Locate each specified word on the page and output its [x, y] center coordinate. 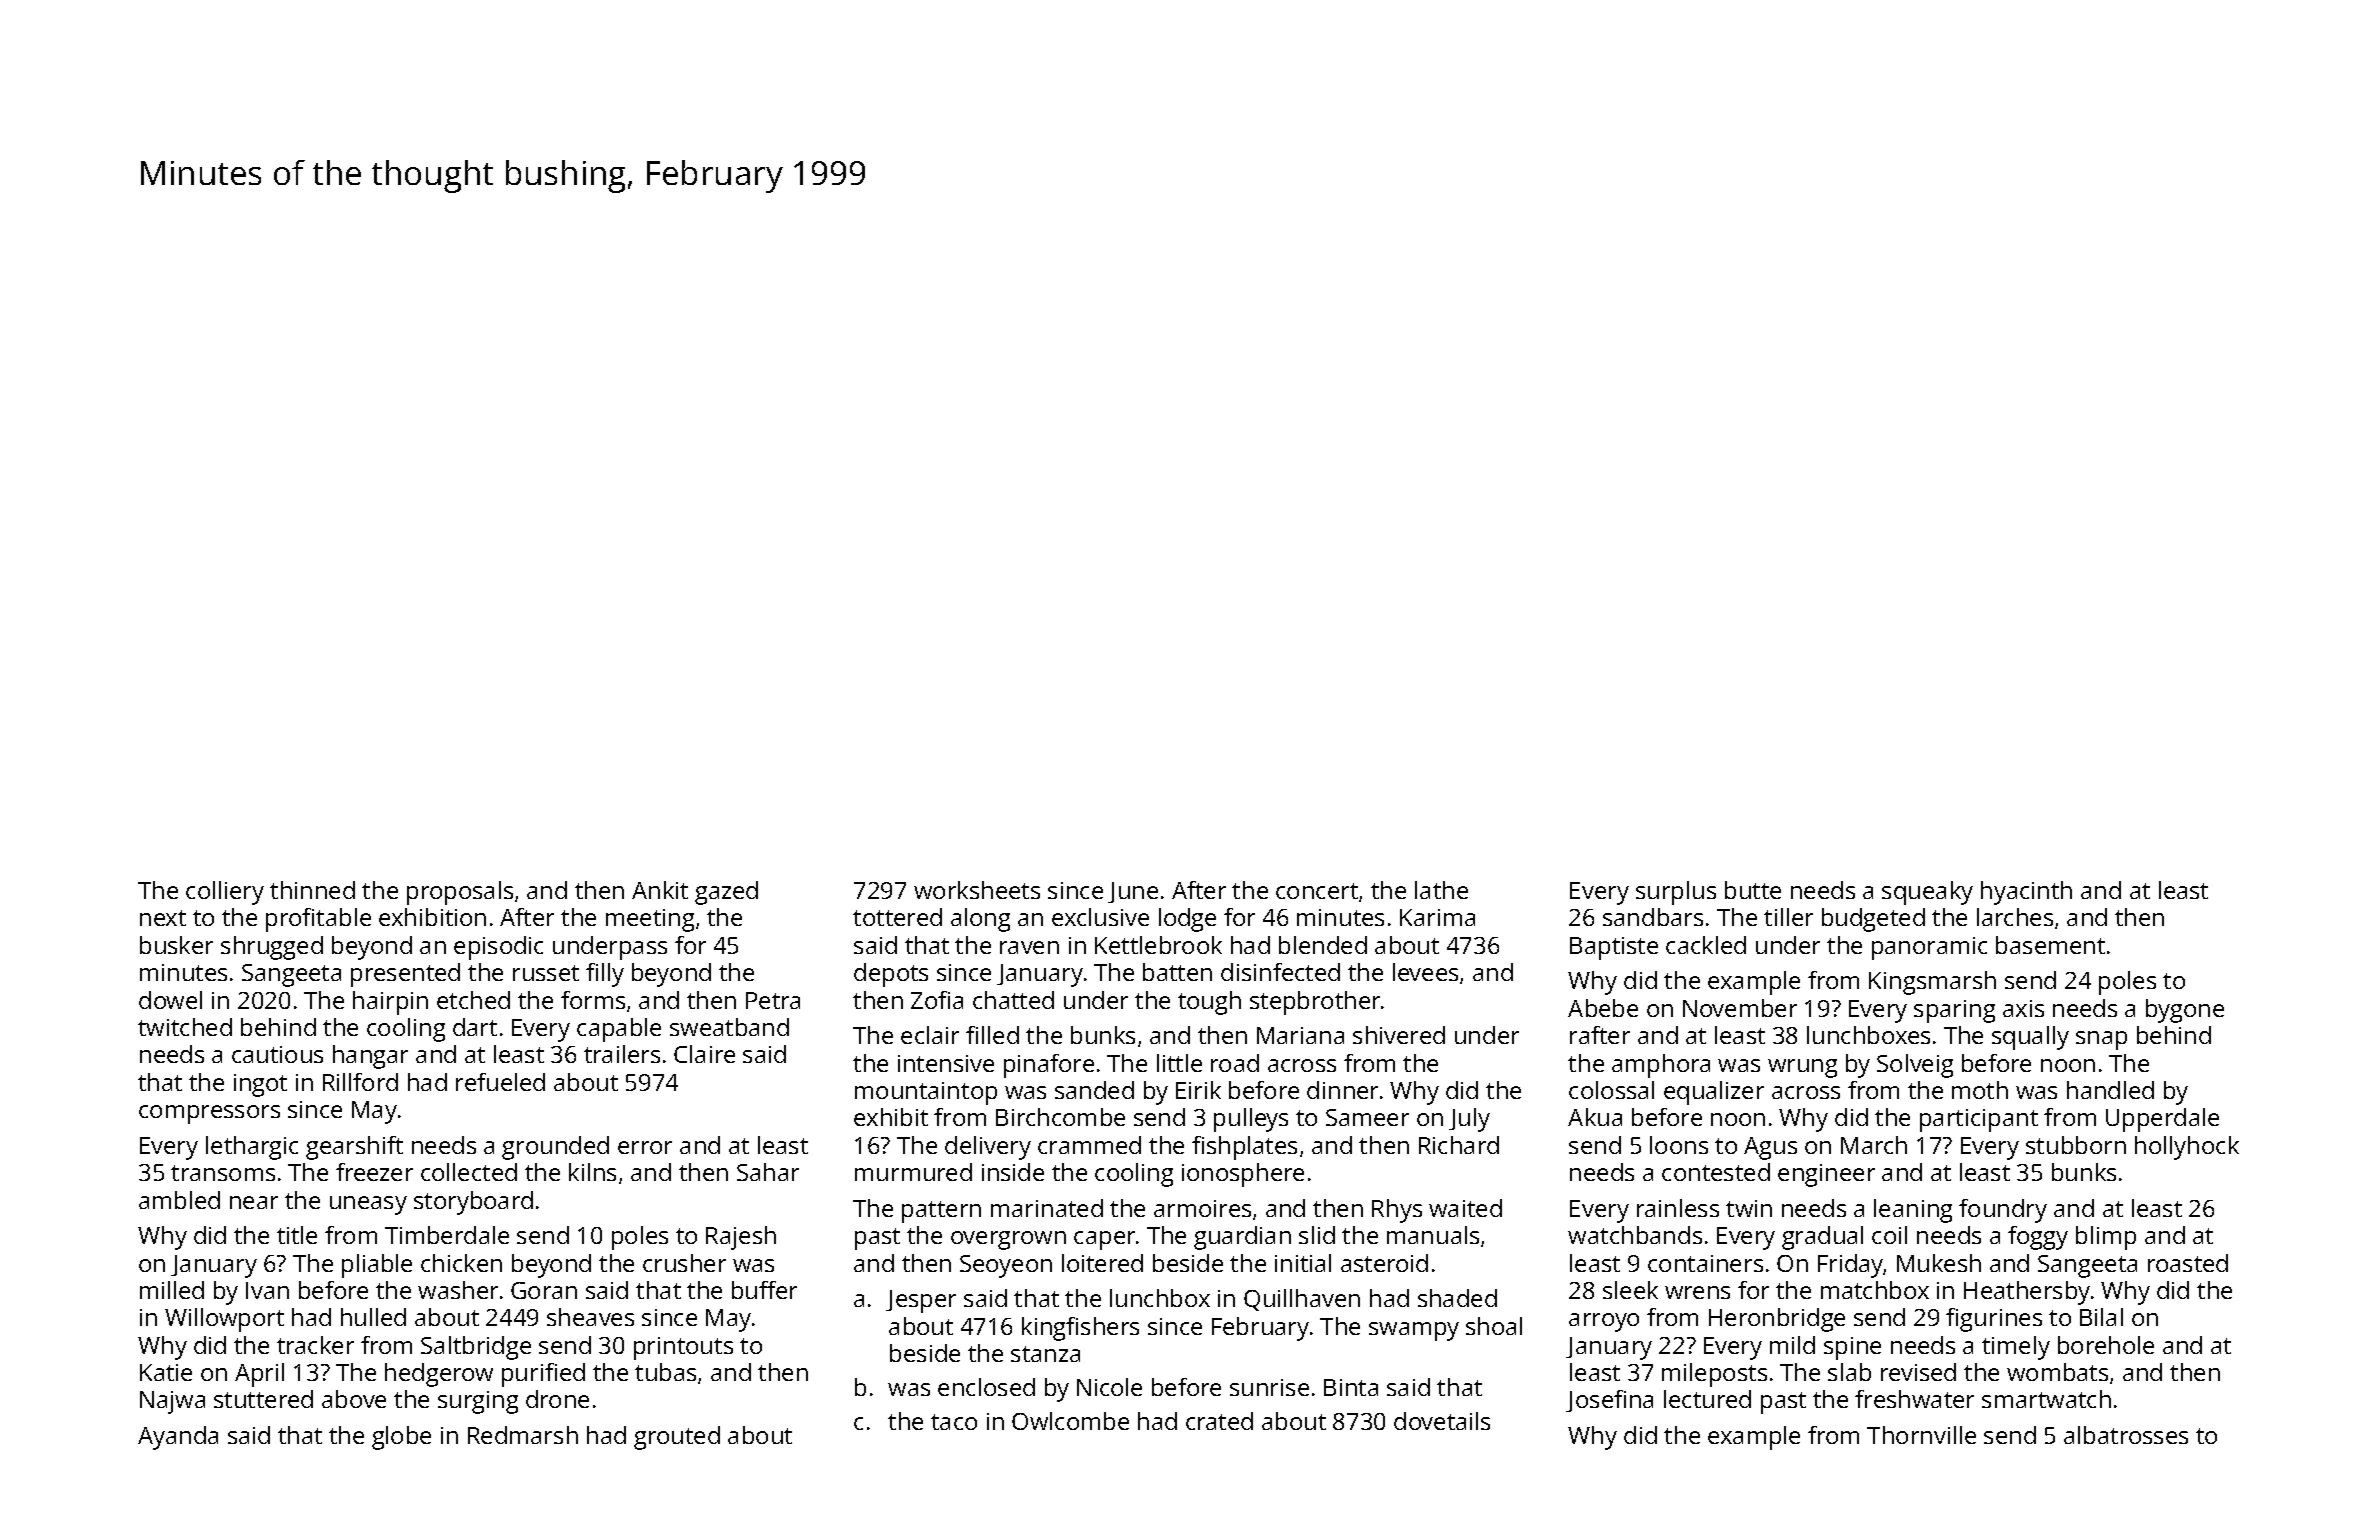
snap [2101, 1040]
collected [469, 1172]
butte [1753, 890]
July [1469, 1120]
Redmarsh [523, 1435]
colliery [225, 893]
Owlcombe [1070, 1421]
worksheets [977, 890]
